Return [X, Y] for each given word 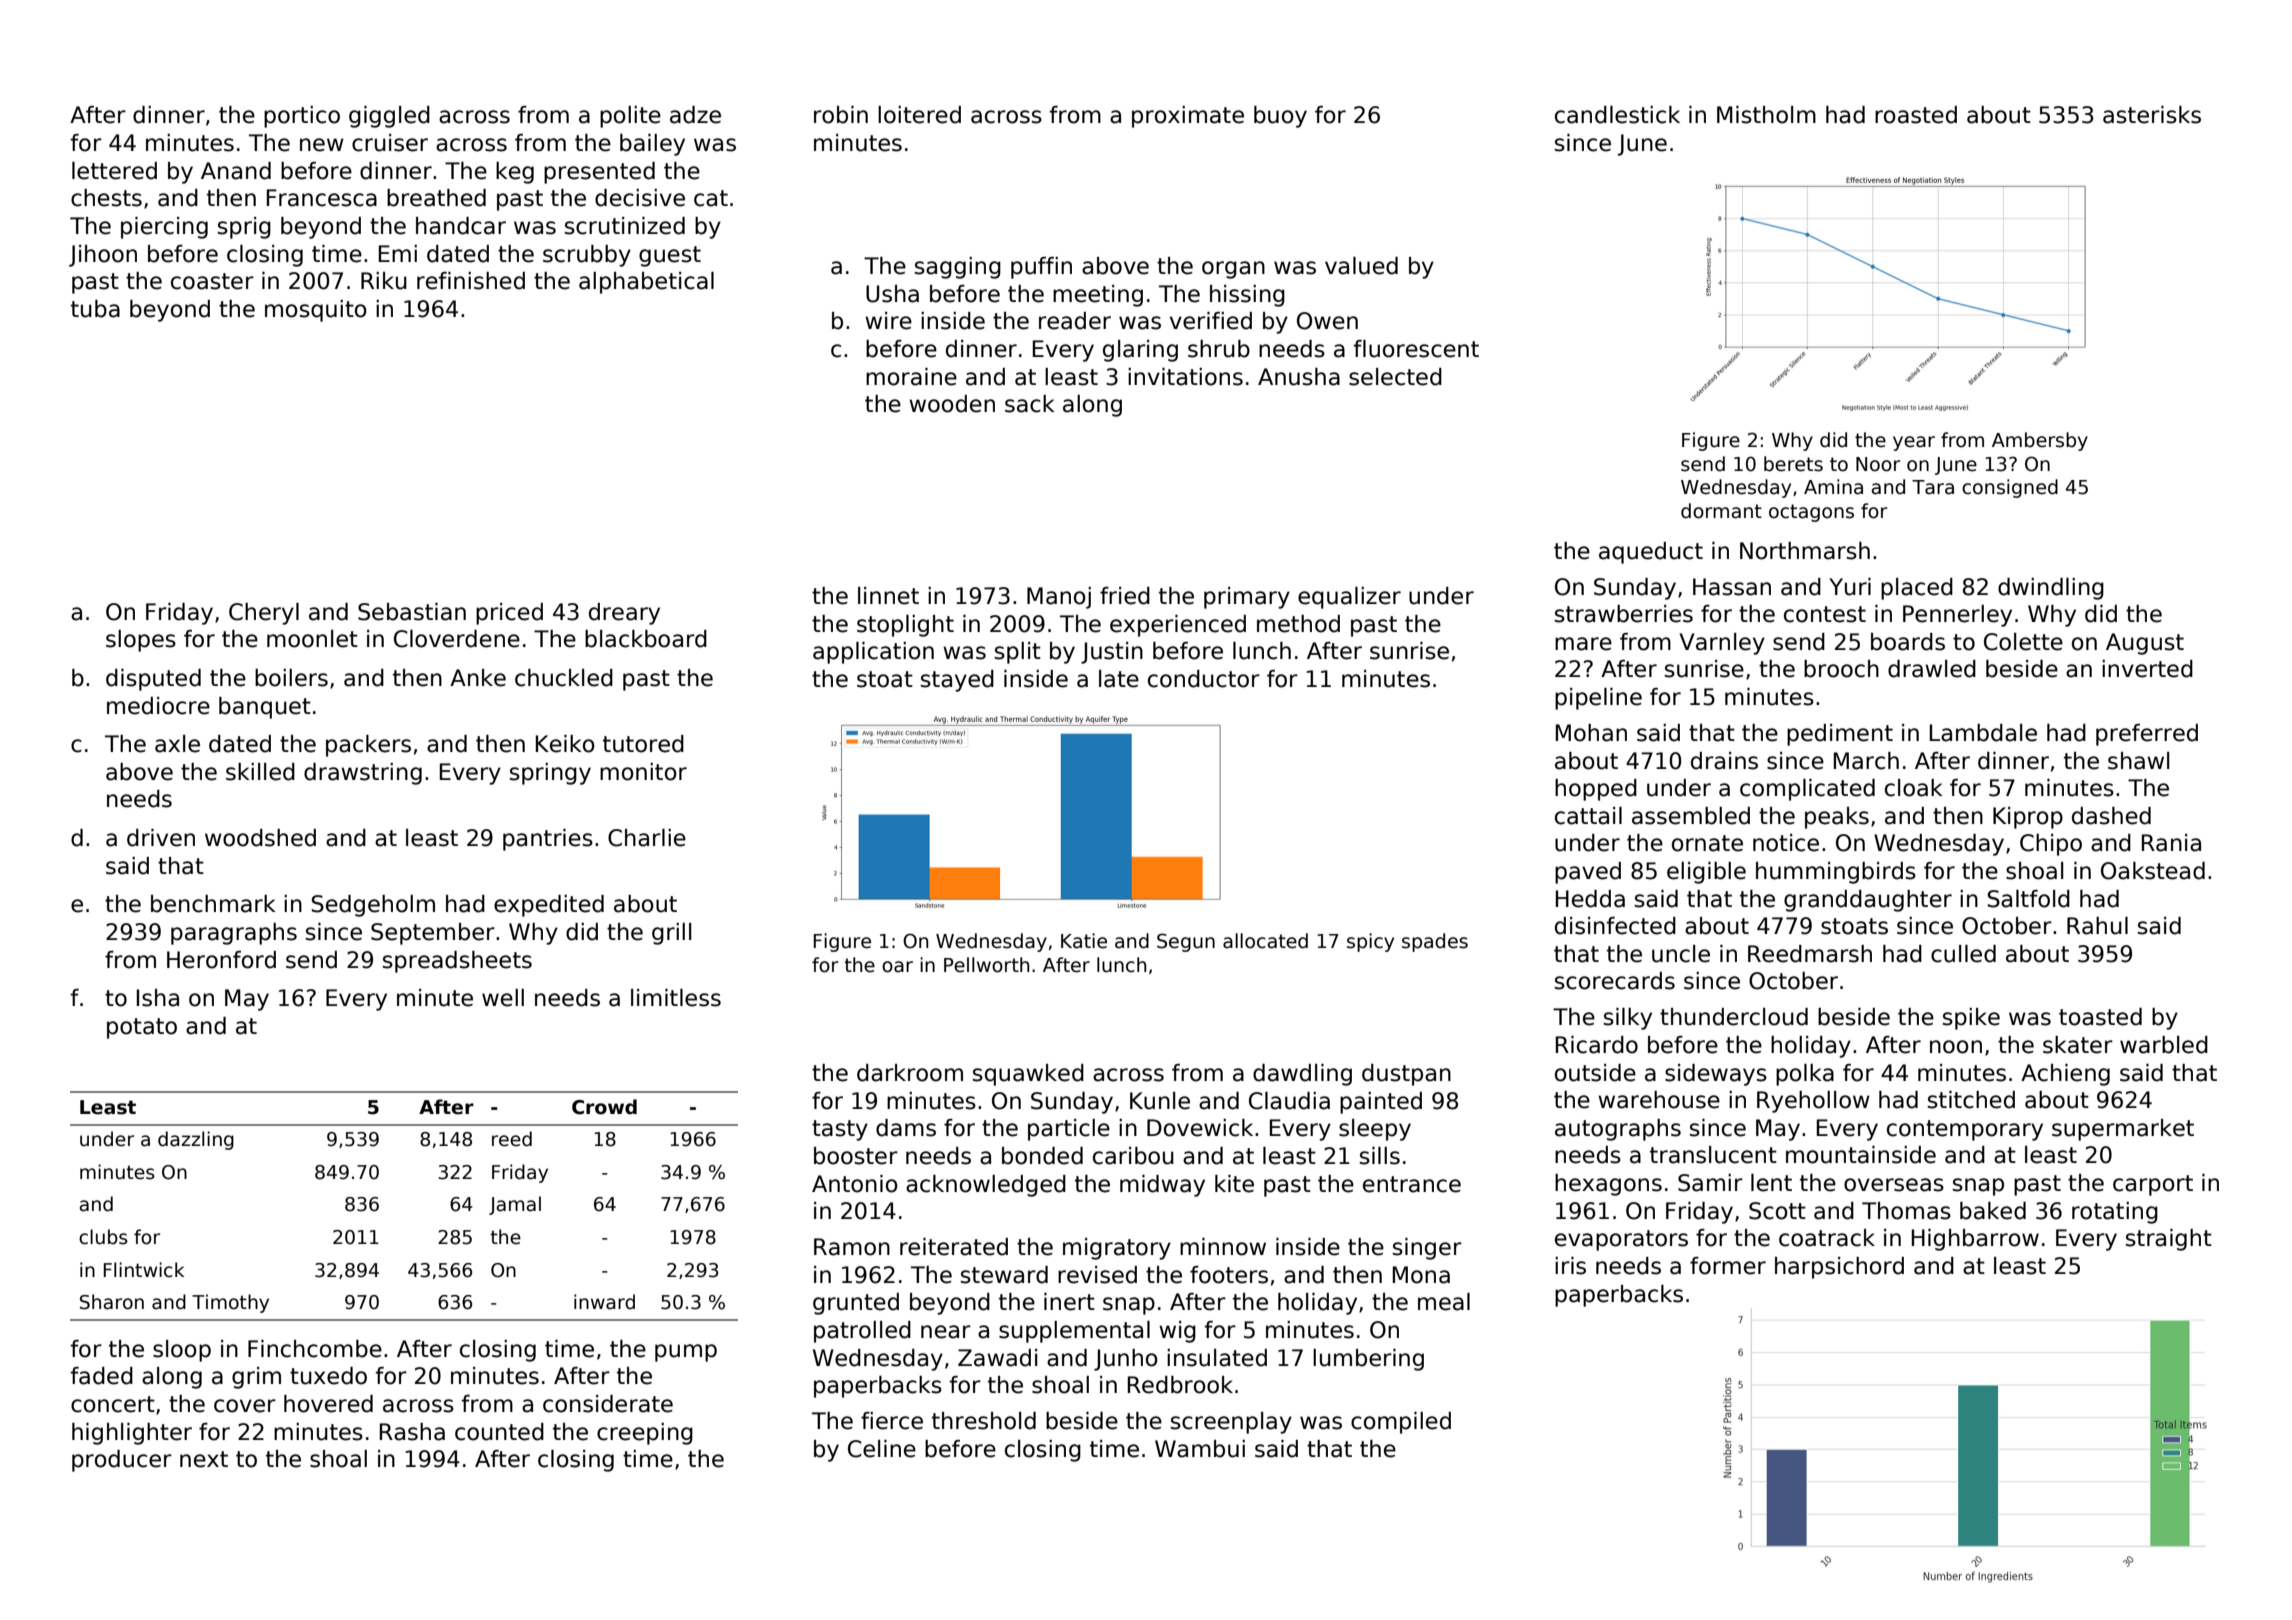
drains [1724, 761]
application [873, 653]
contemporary [1965, 1130]
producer [122, 1461]
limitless [676, 998]
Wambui [1200, 1449]
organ [1233, 270]
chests [106, 198]
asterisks [2152, 115]
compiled [1401, 1423]
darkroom [910, 1073]
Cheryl [264, 614]
